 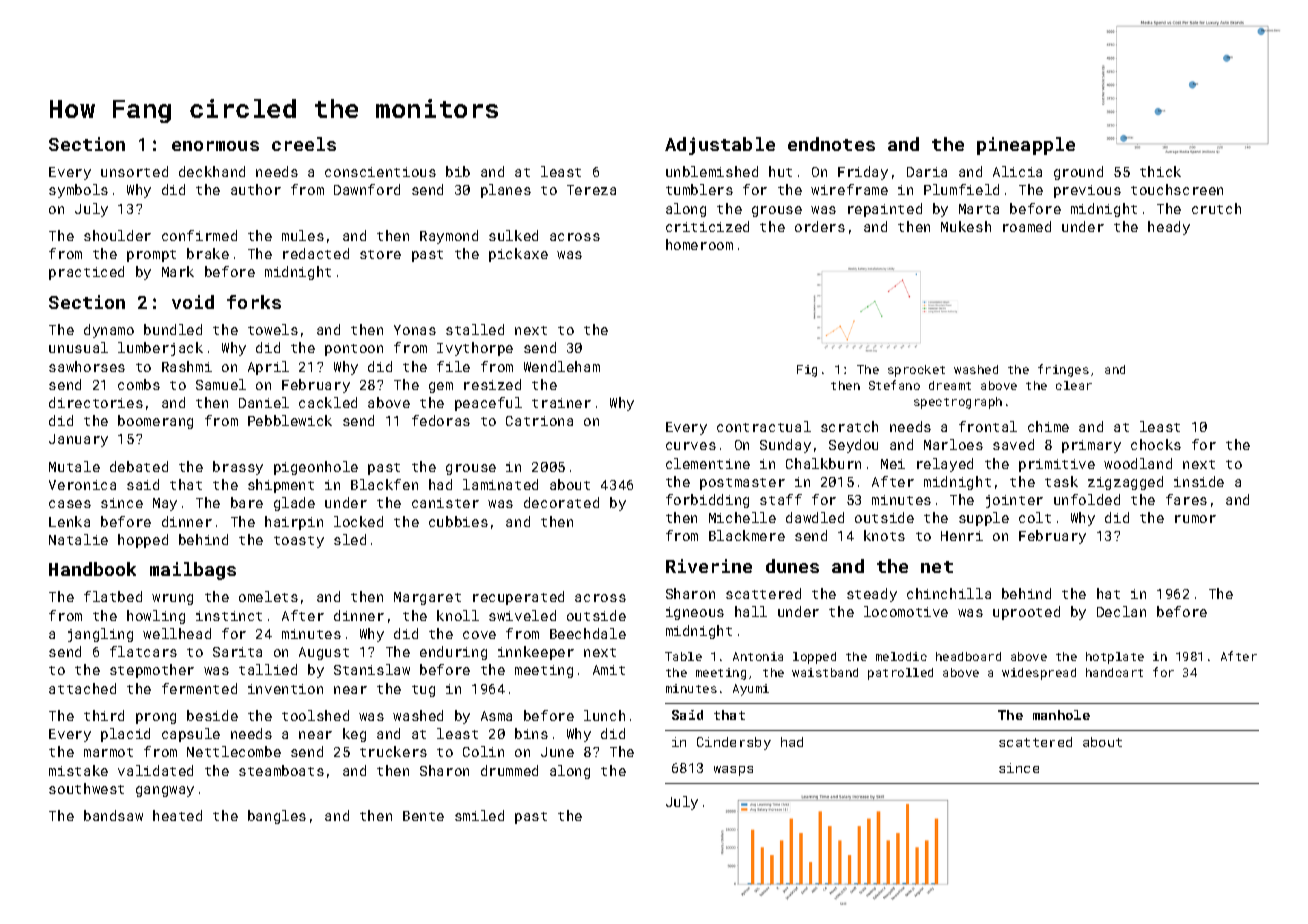 What do you see at coordinates (92, 569) in the screenshot?
I see `Handbook` at bounding box center [92, 569].
